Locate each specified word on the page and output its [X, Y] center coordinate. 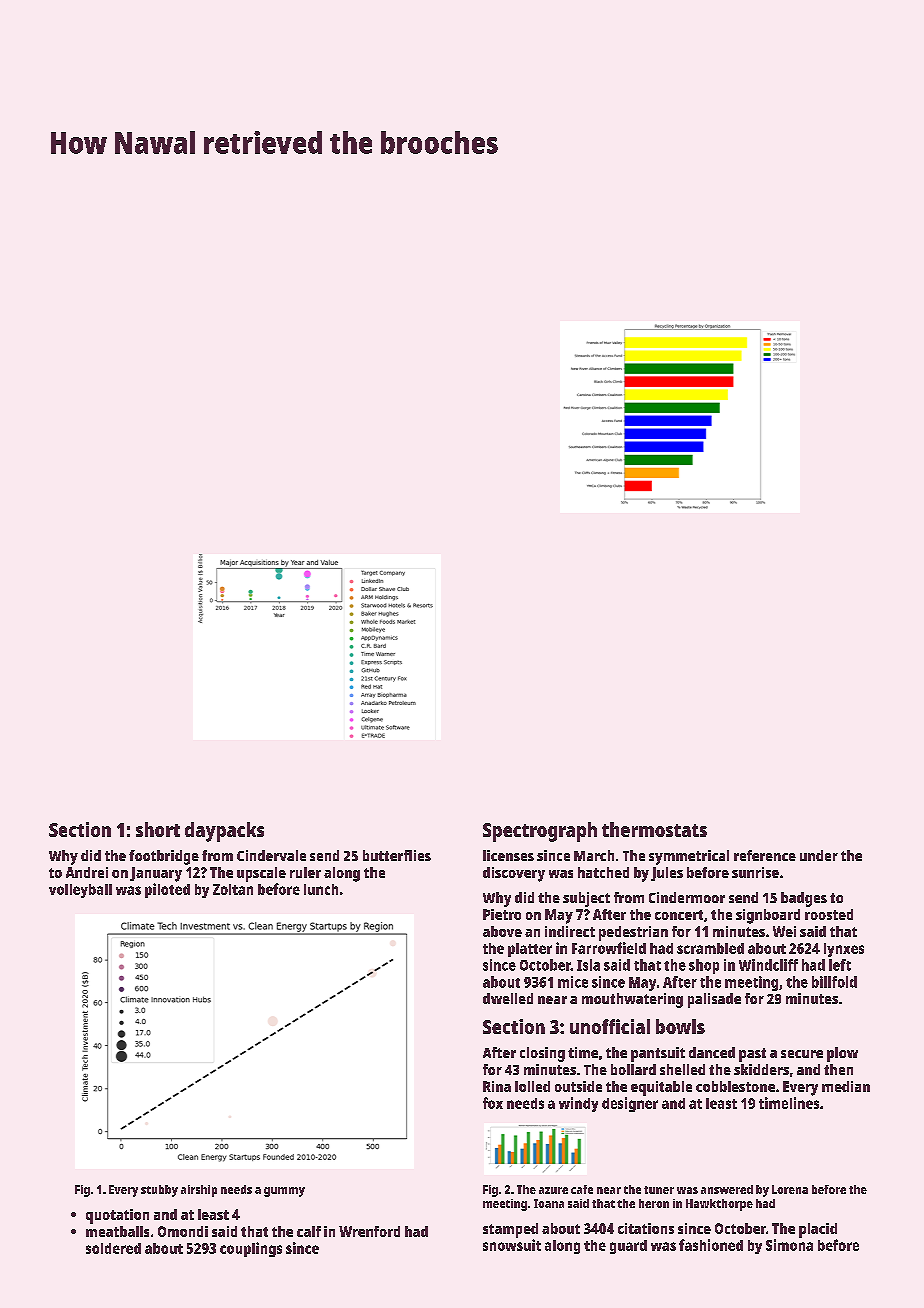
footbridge [164, 857]
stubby [159, 1191]
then [838, 1069]
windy [578, 1104]
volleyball [80, 891]
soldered [113, 1248]
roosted [829, 914]
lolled [532, 1086]
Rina [497, 1086]
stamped [510, 1230]
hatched [603, 872]
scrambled [710, 948]
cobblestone [735, 1086]
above [502, 931]
